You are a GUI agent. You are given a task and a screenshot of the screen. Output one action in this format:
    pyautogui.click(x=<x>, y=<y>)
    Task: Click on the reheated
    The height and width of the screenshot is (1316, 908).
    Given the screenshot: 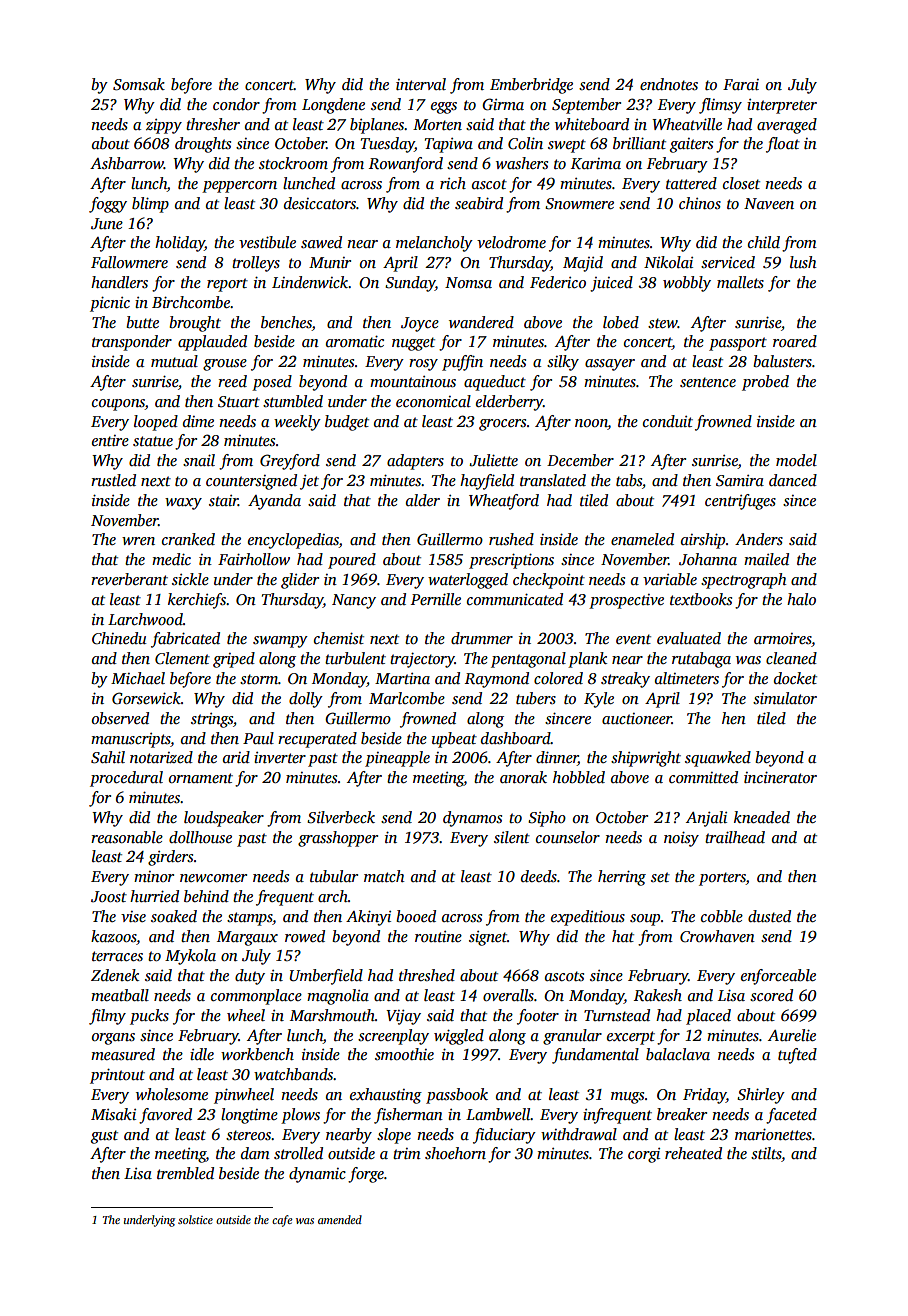 What is the action you would take?
    pyautogui.click(x=693, y=1153)
